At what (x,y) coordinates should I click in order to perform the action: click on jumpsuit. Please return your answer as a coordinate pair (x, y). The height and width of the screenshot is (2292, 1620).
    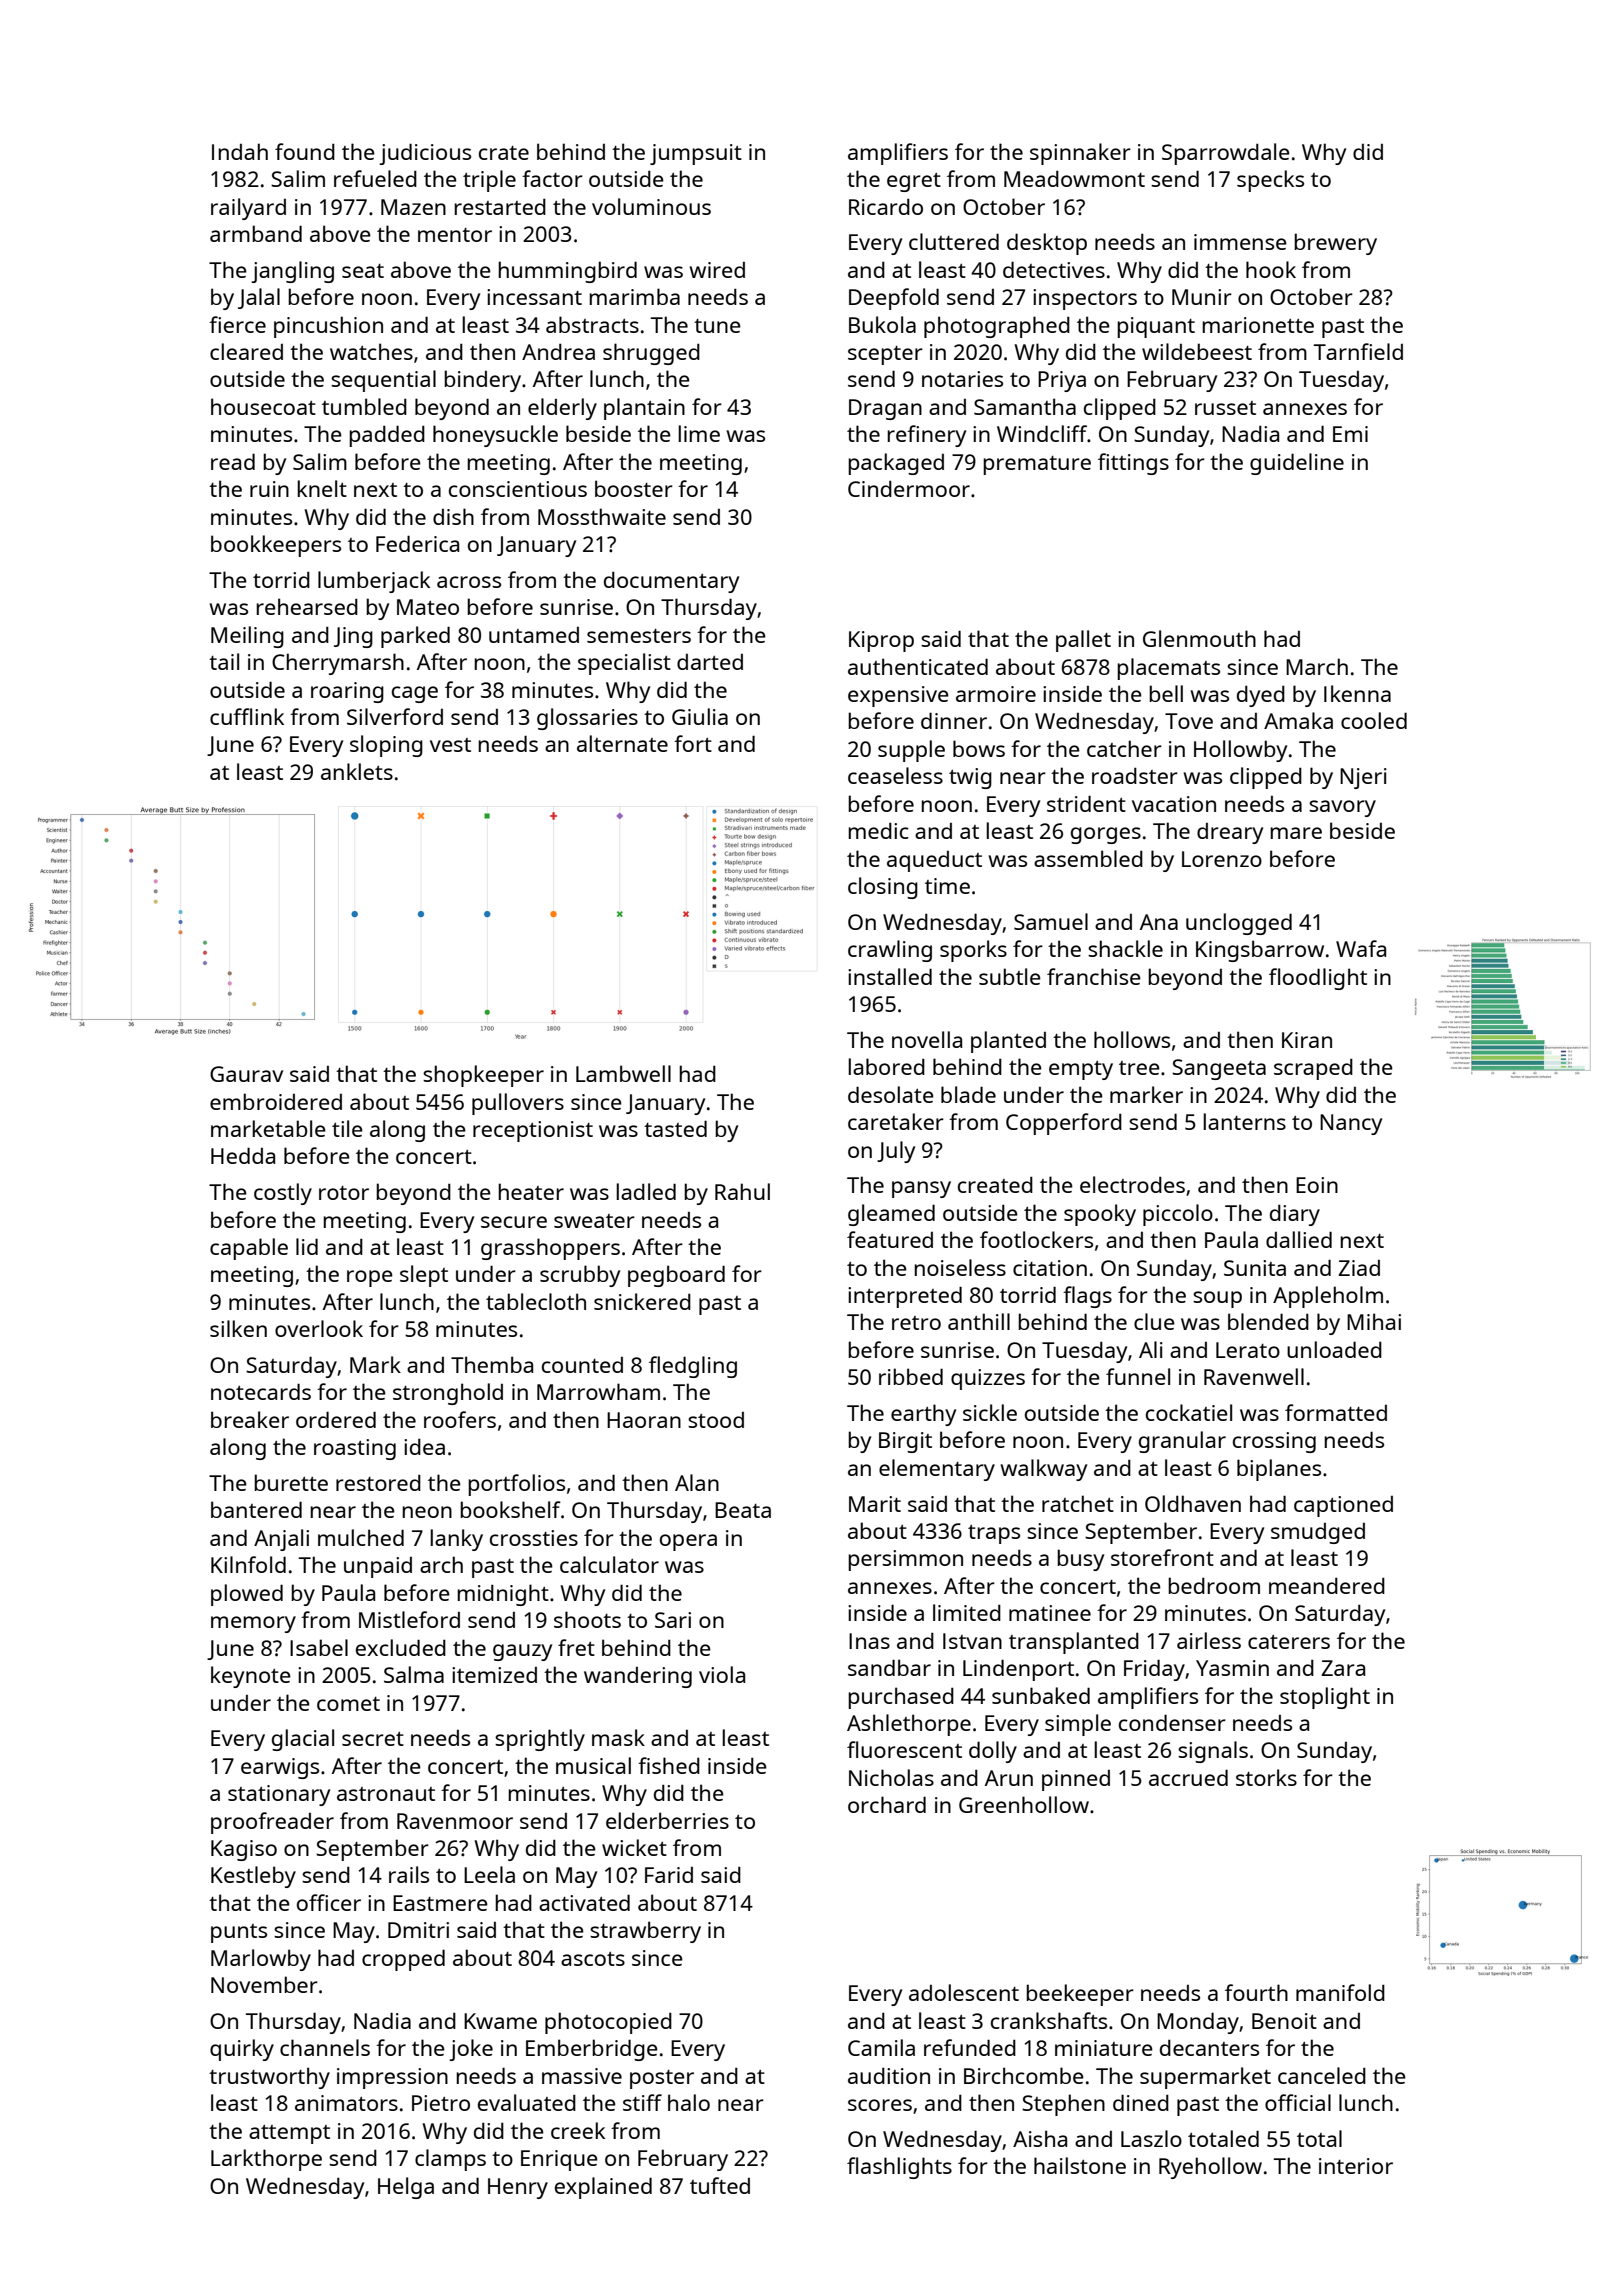
    Looking at the image, I should click on (696, 154).
